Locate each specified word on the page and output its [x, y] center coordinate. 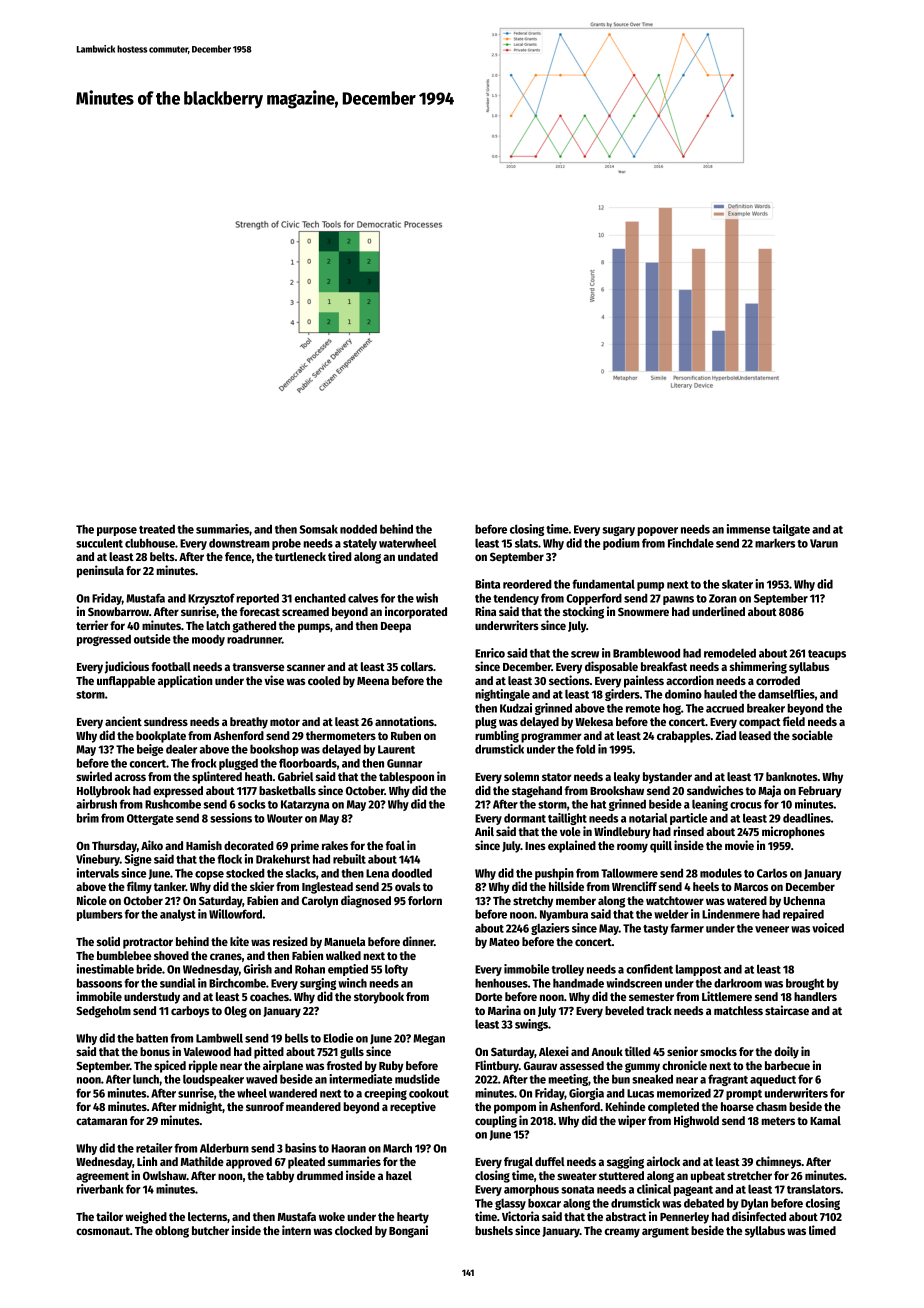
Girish [258, 969]
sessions [231, 818]
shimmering [758, 667]
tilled [637, 1051]
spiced [170, 1066]
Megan [429, 1039]
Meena [373, 681]
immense [748, 529]
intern [296, 1230]
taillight [567, 819]
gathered [254, 627]
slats [526, 543]
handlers [815, 996]
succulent [99, 543]
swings [531, 1025]
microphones [793, 832]
